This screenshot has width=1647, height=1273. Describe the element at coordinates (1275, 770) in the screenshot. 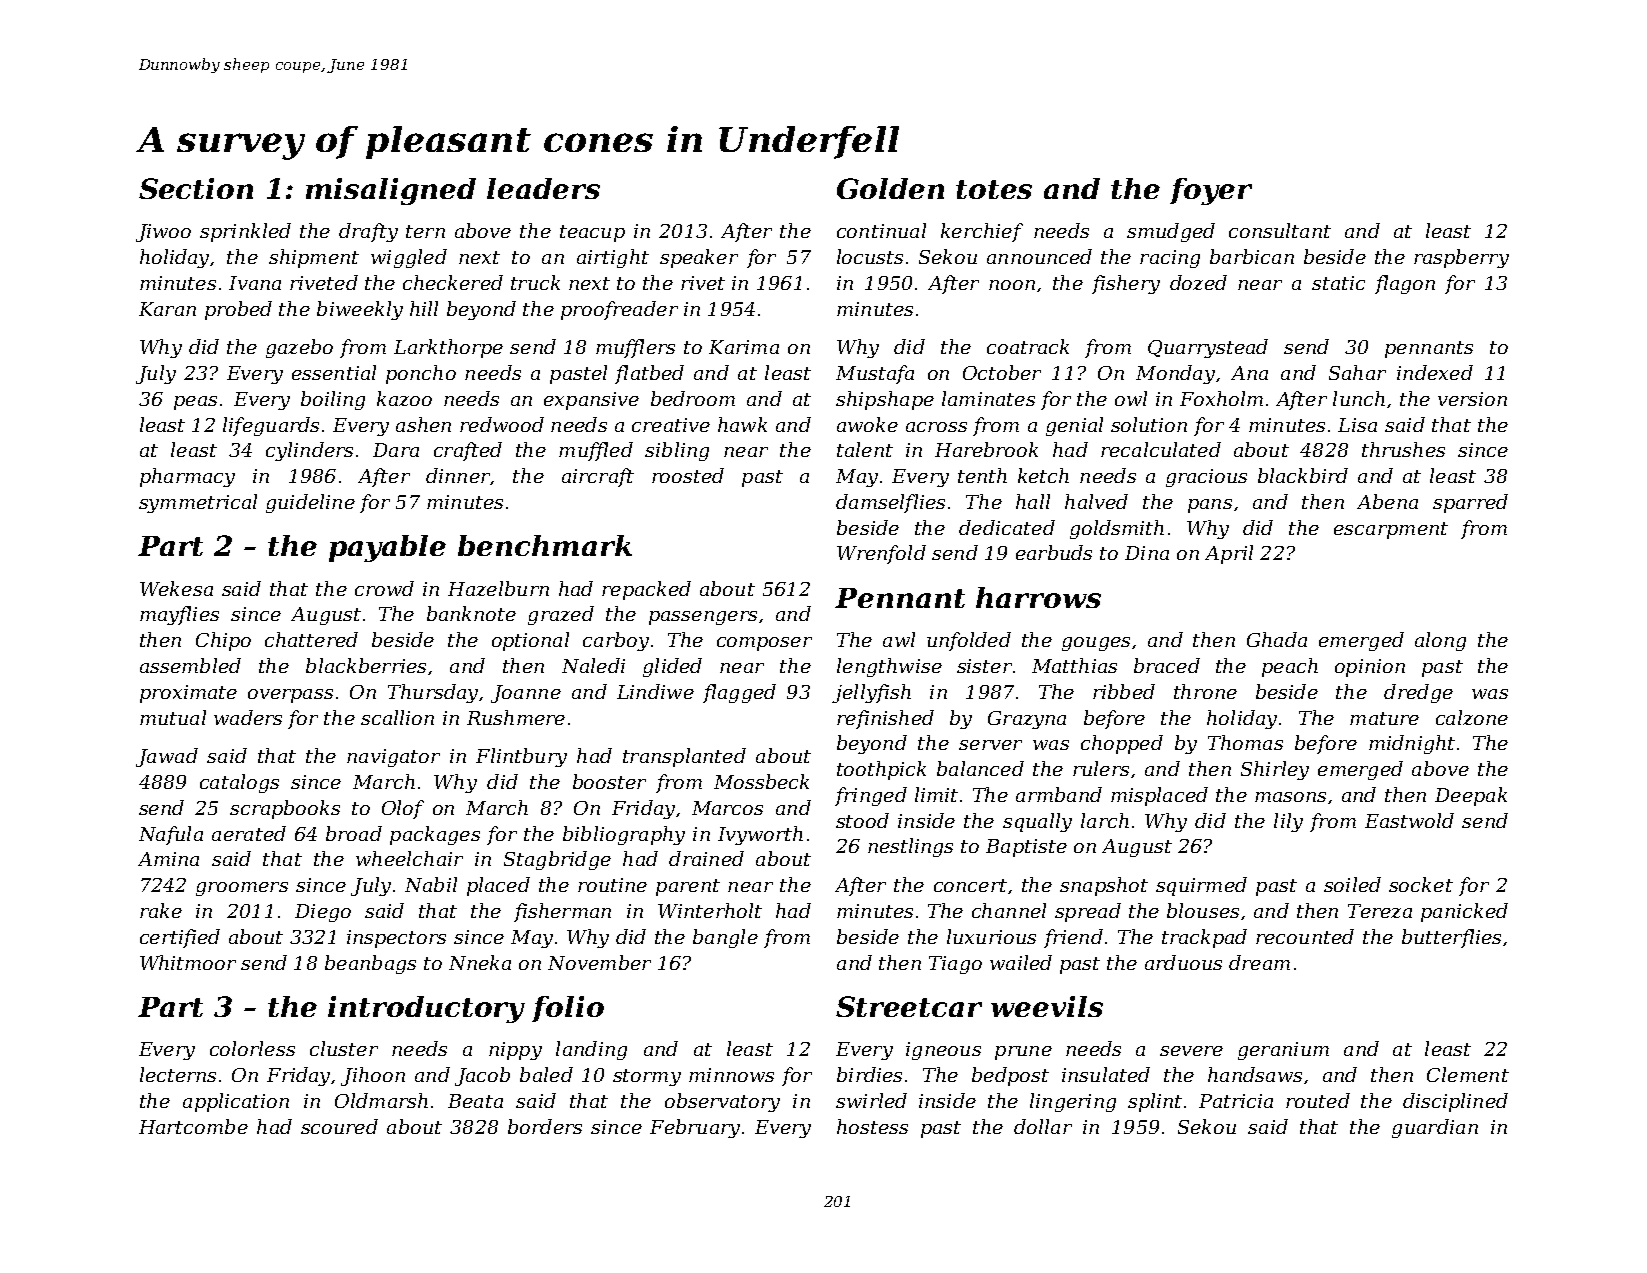

I see `Shirley` at that location.
